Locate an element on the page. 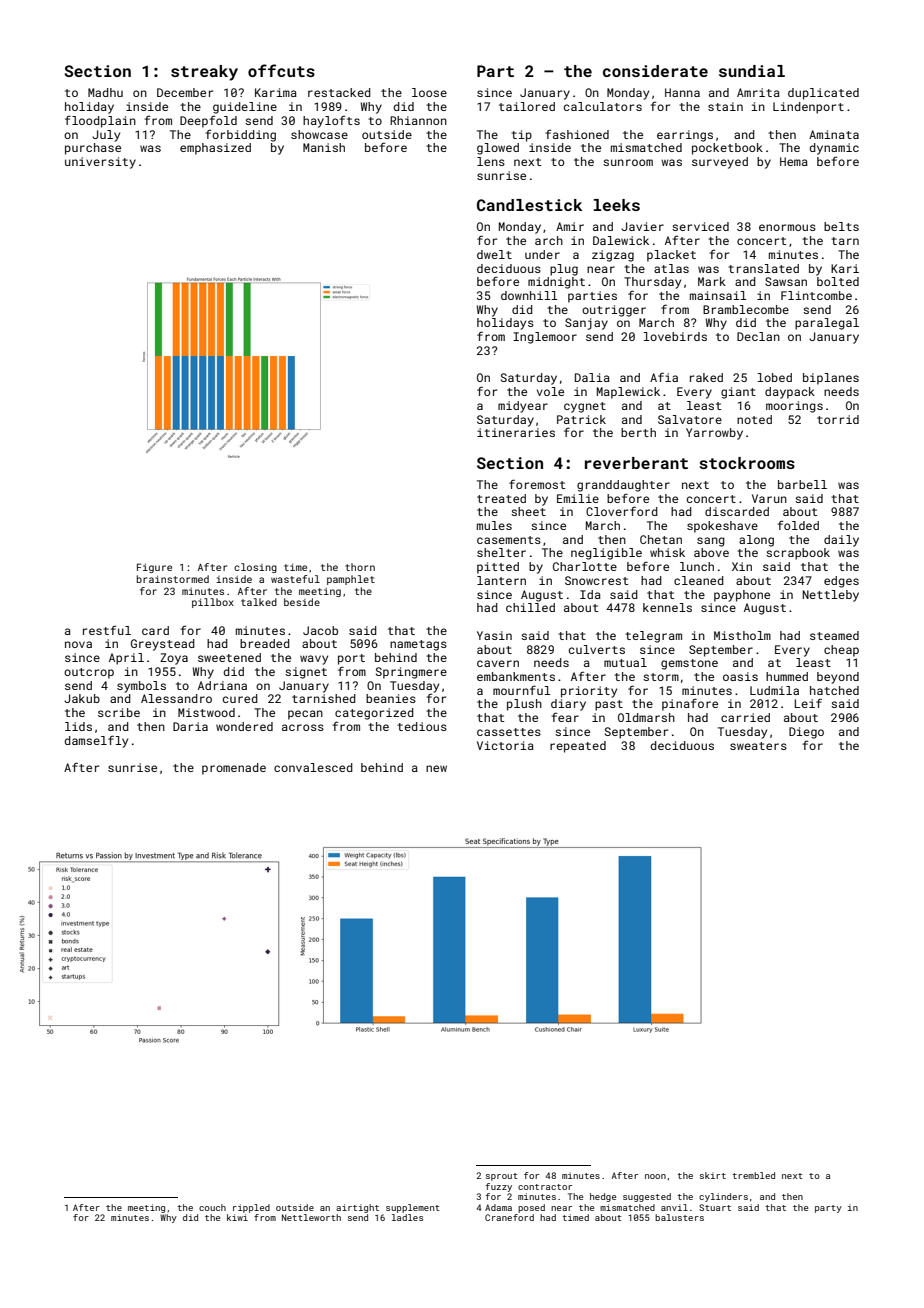  couch is located at coordinates (212, 1207).
